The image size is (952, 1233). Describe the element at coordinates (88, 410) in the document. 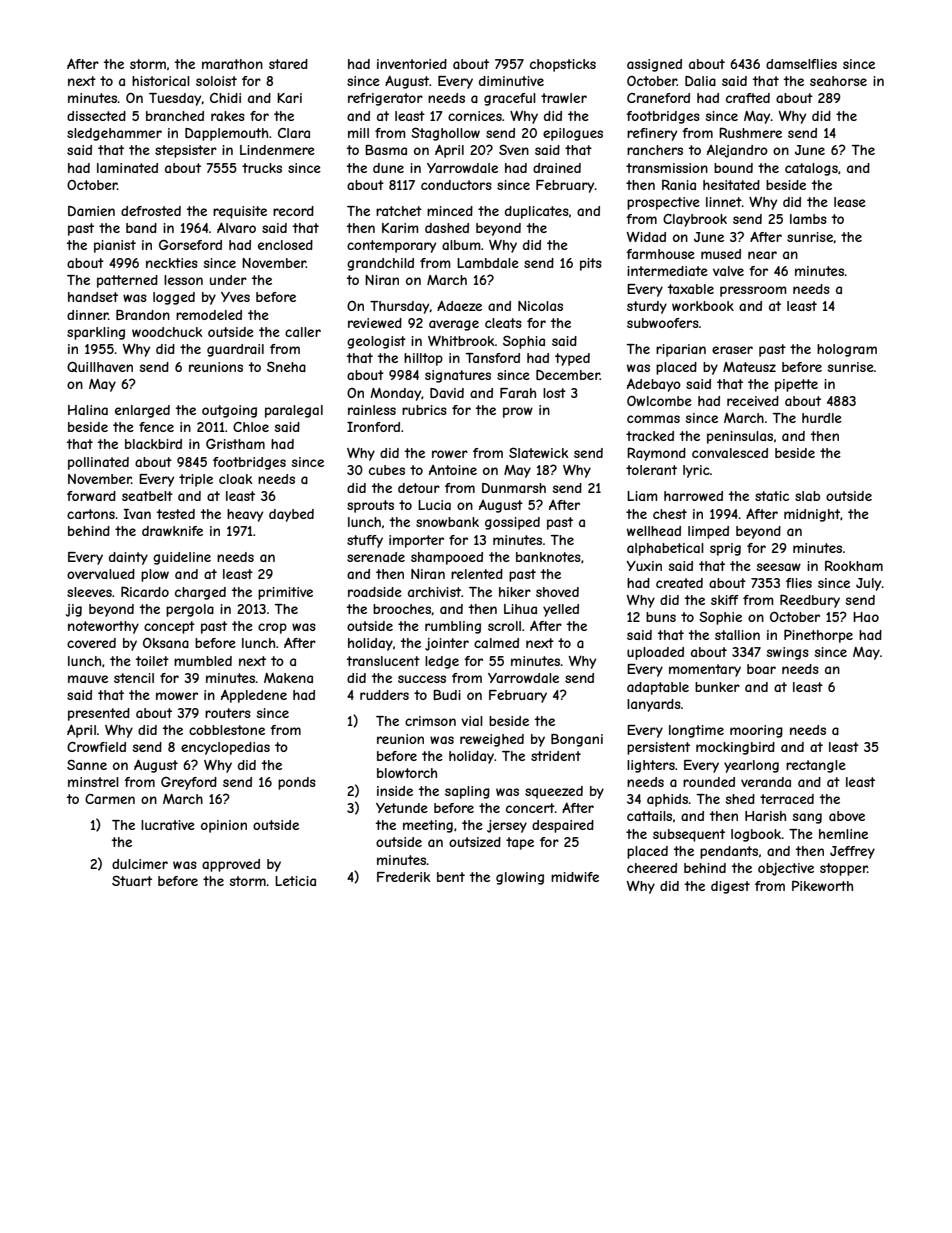

I see `Halina` at that location.
